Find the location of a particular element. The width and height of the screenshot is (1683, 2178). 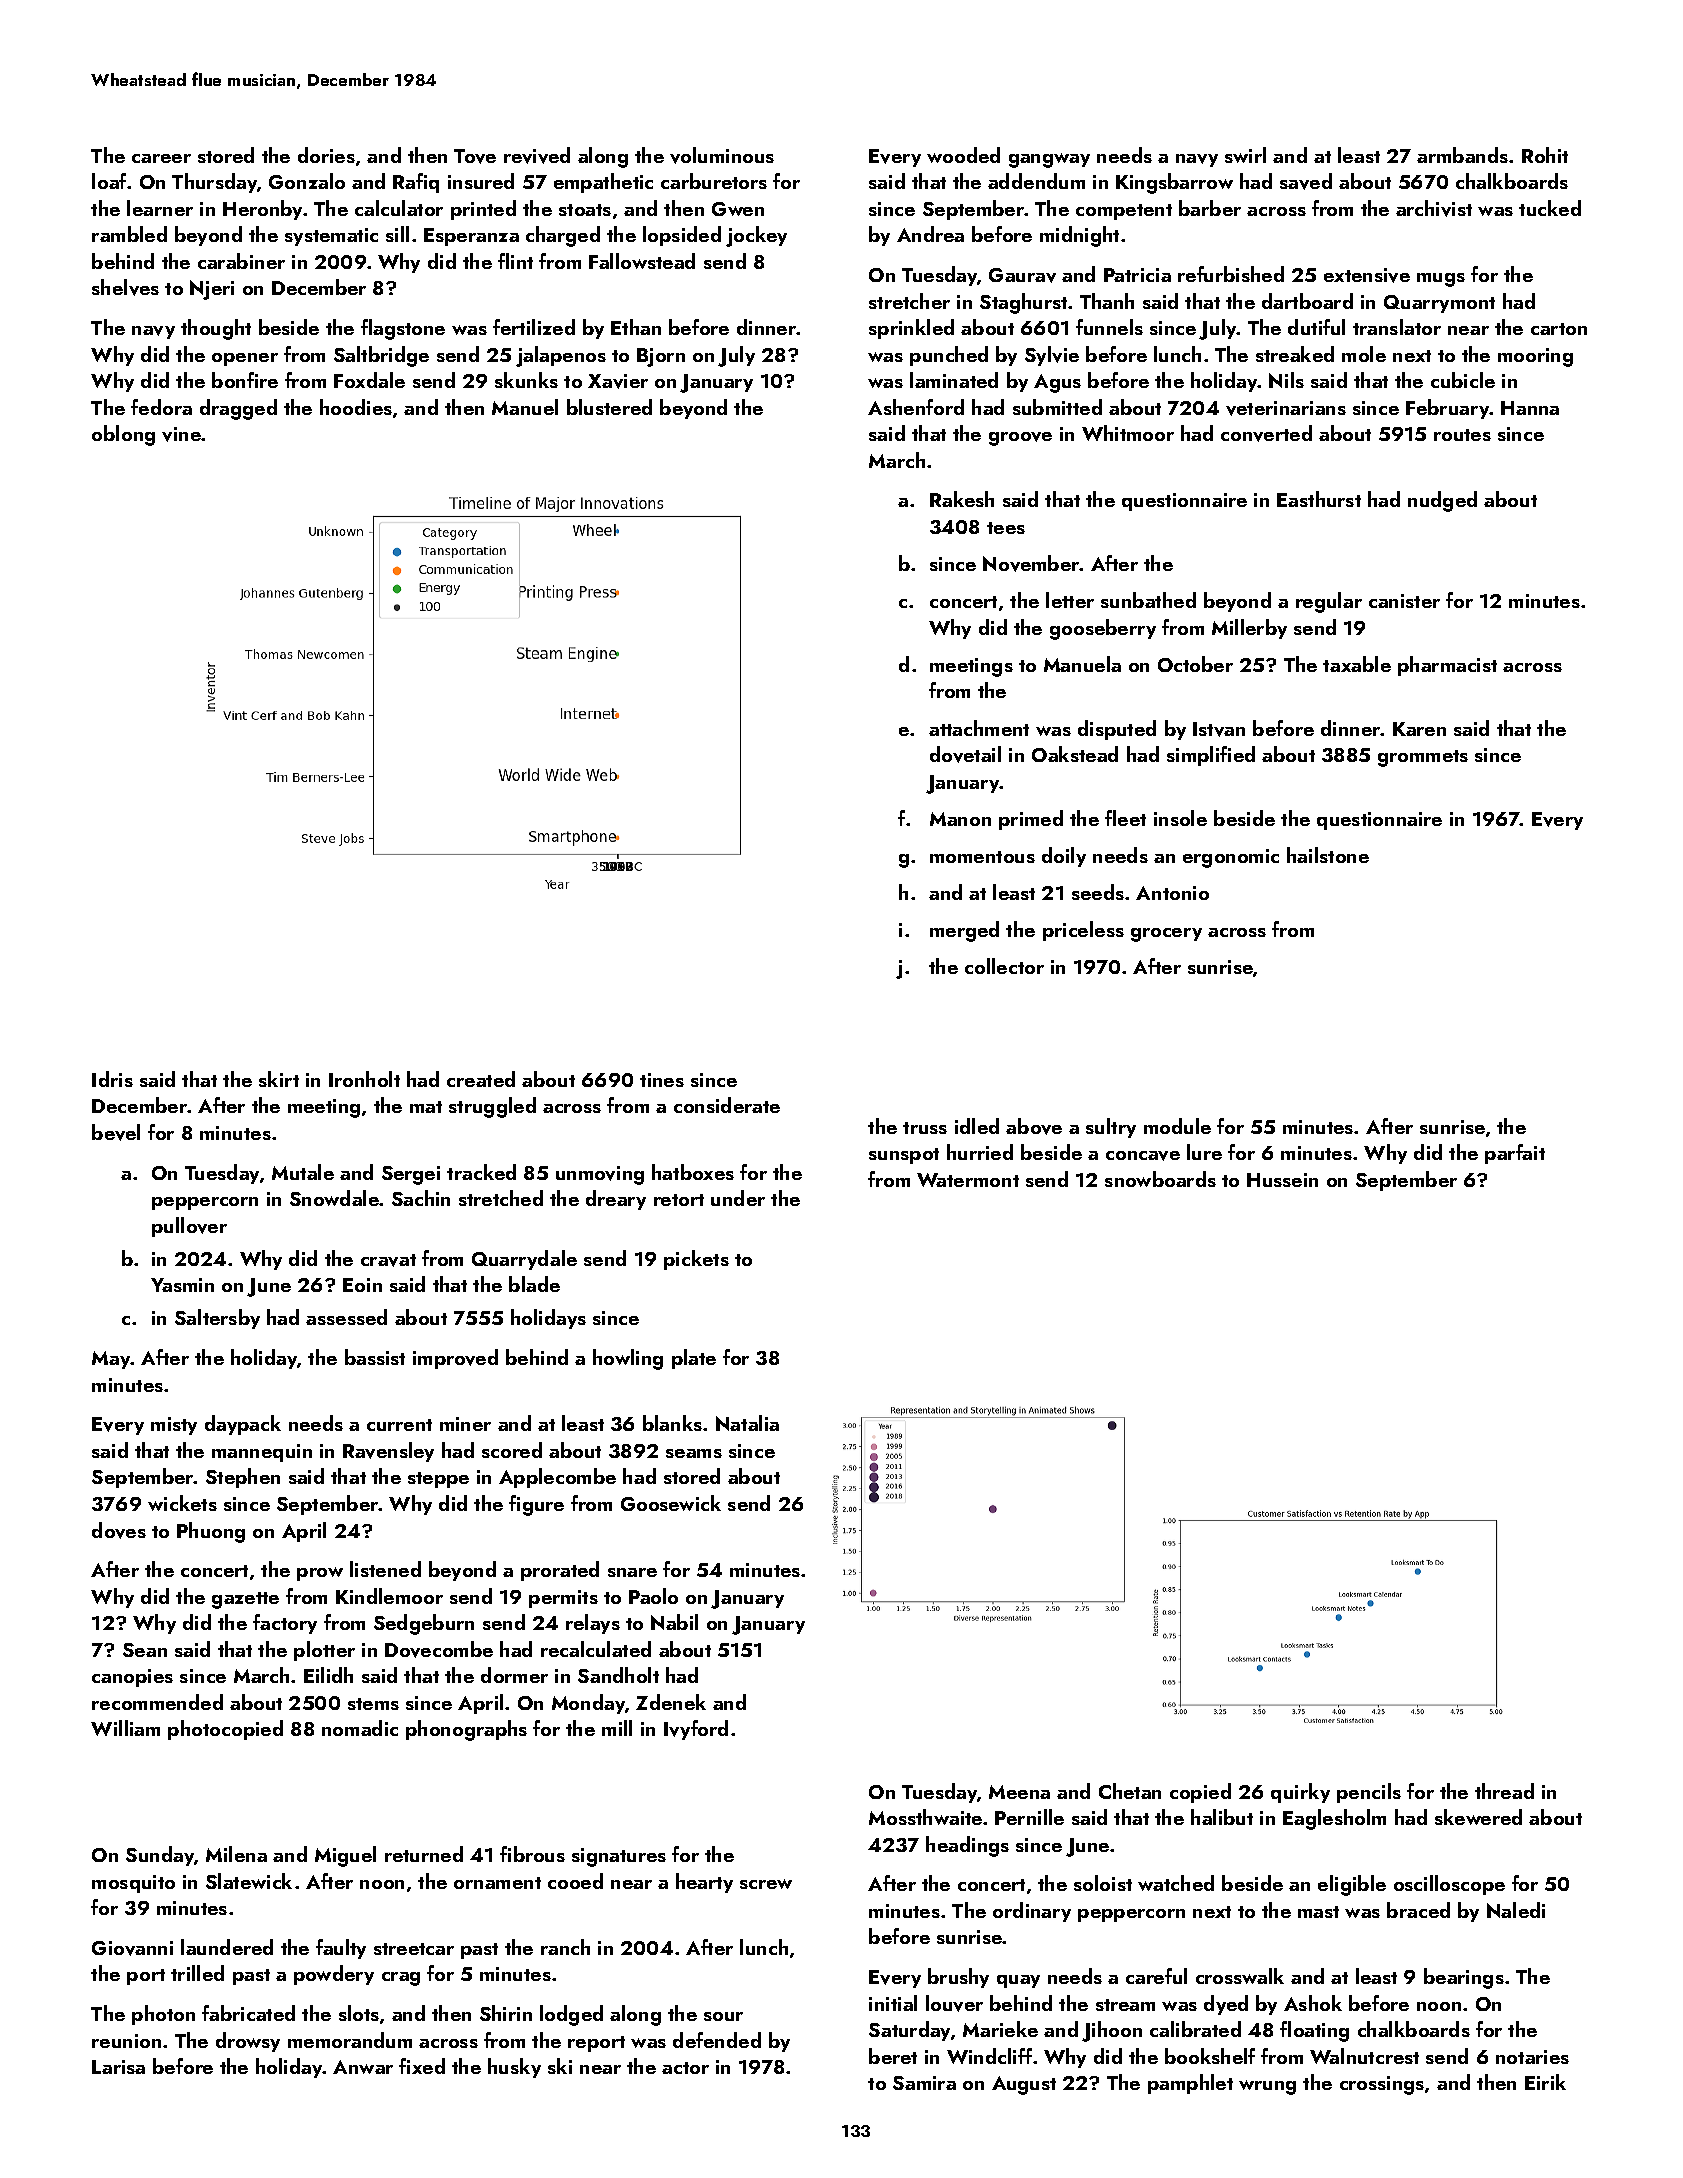

bevel is located at coordinates (116, 1132).
